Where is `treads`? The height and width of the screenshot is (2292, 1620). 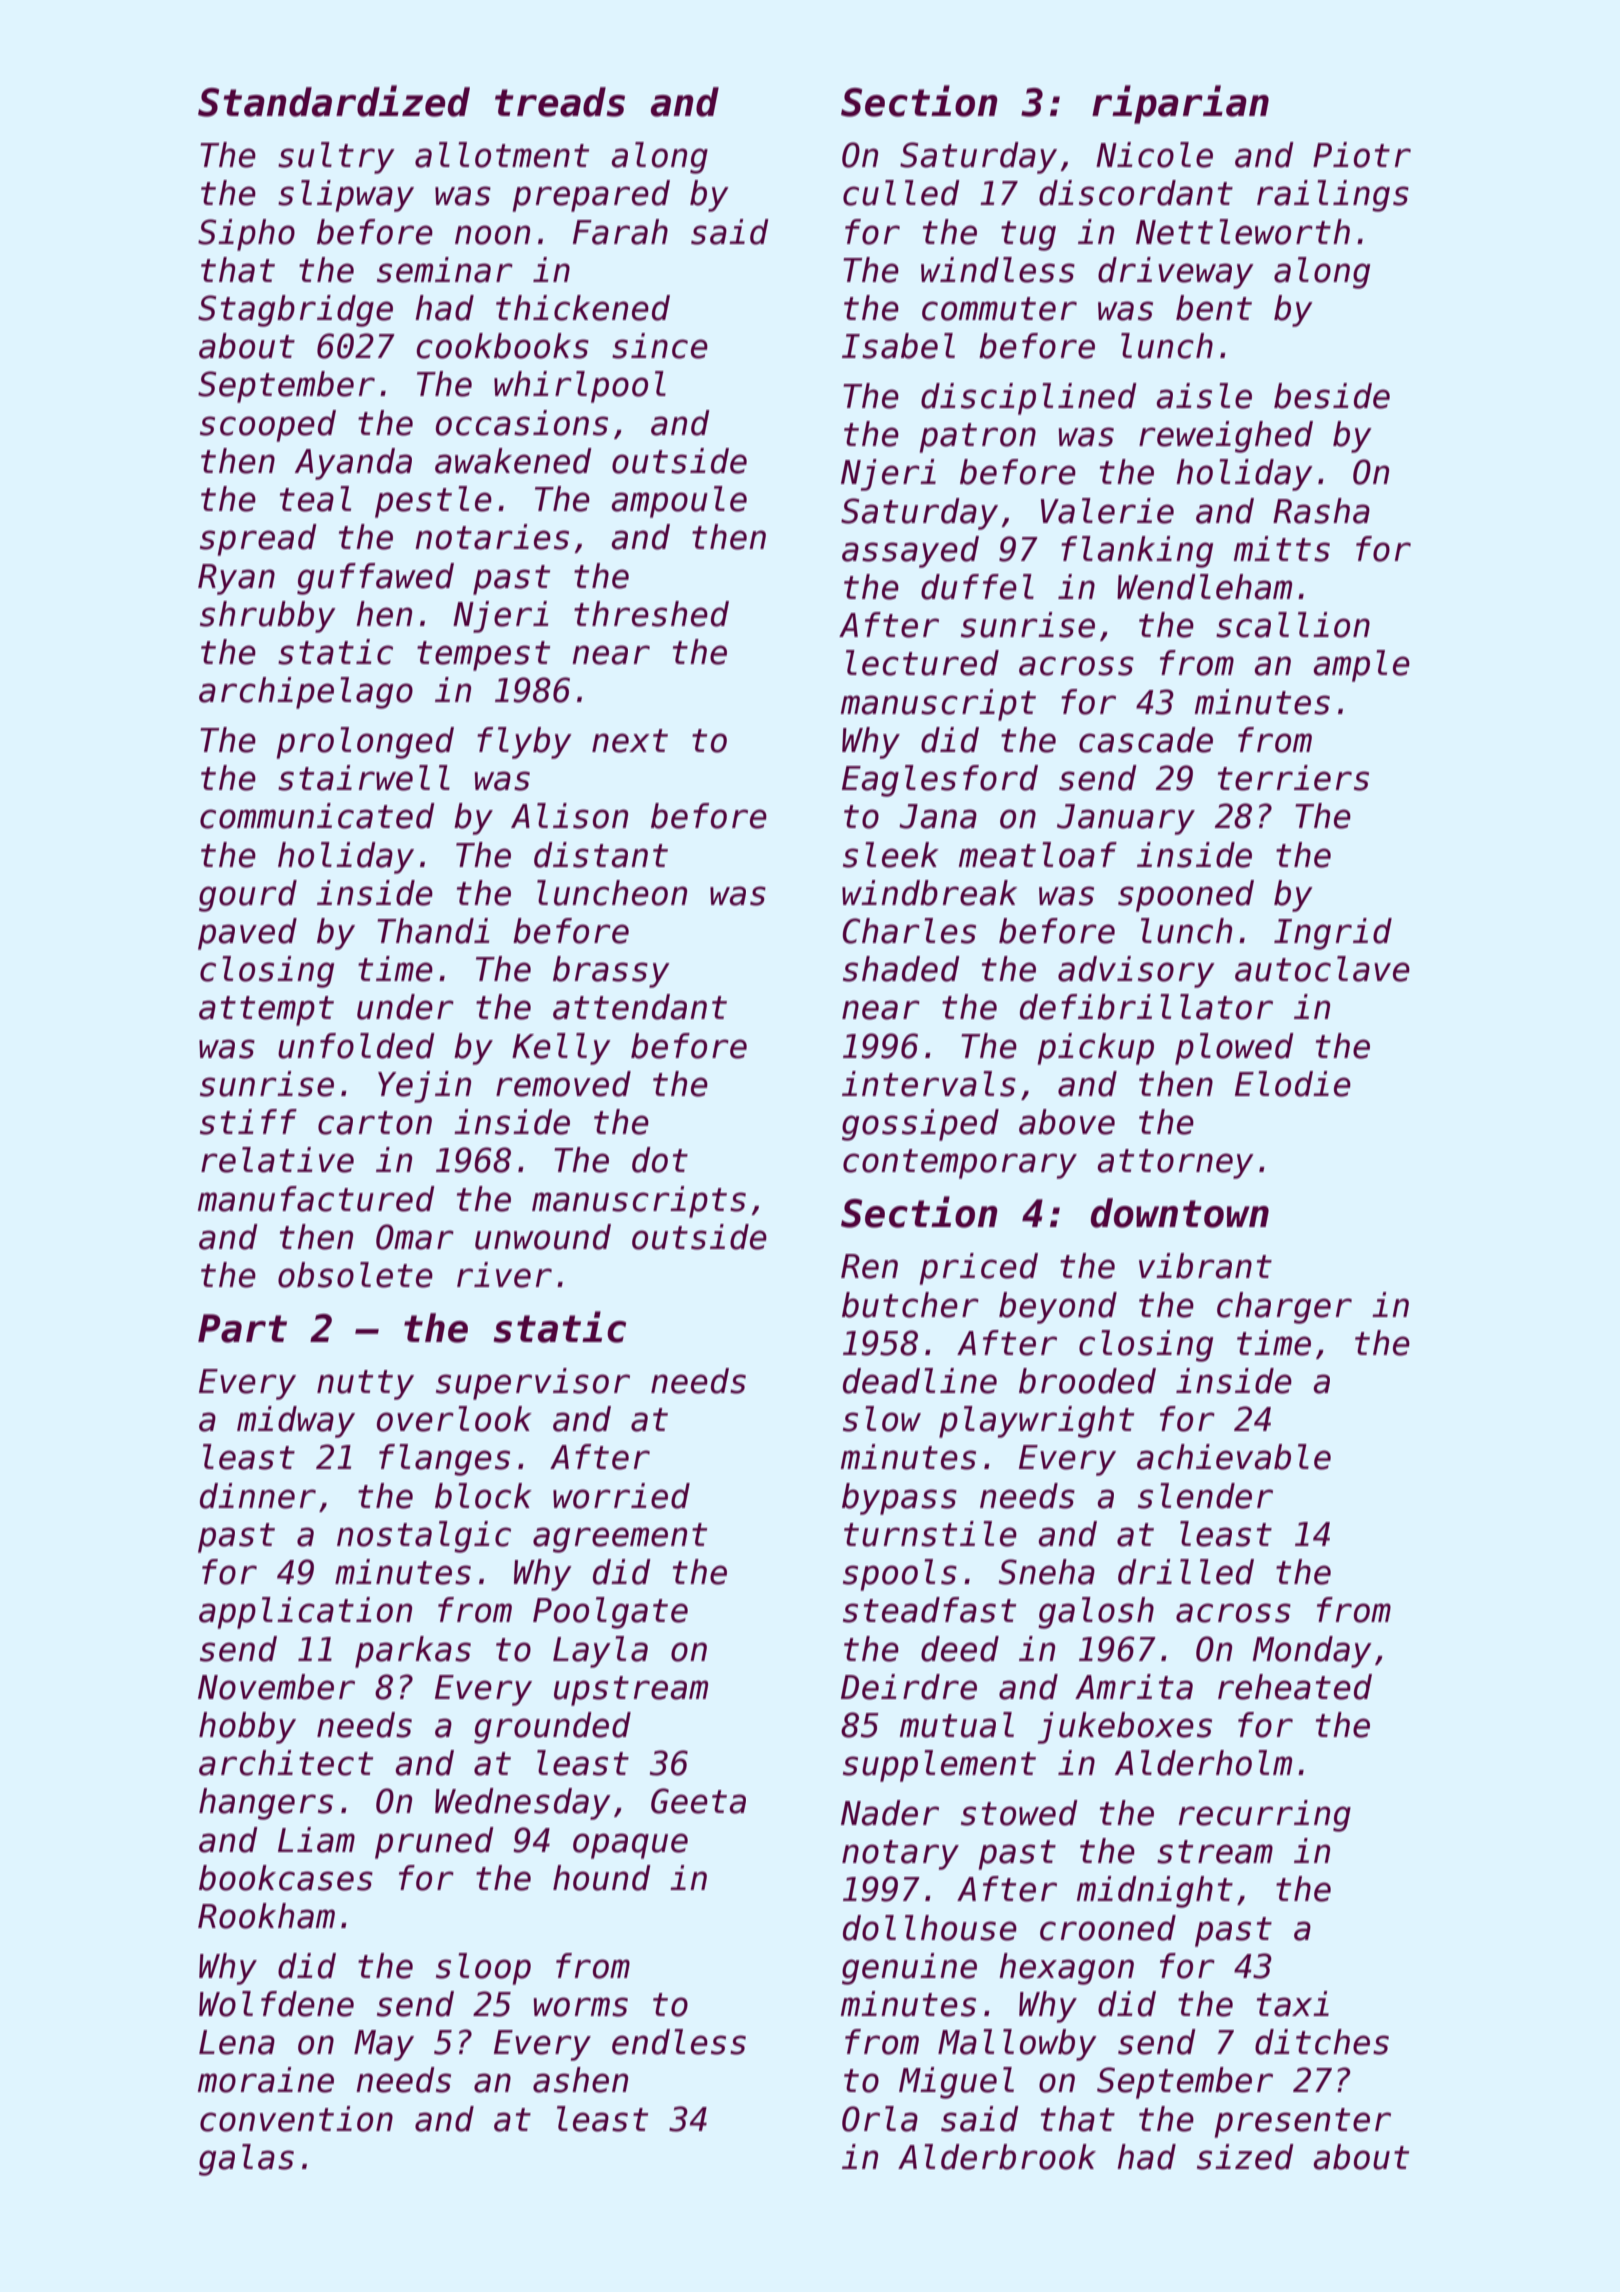
treads is located at coordinates (560, 102).
